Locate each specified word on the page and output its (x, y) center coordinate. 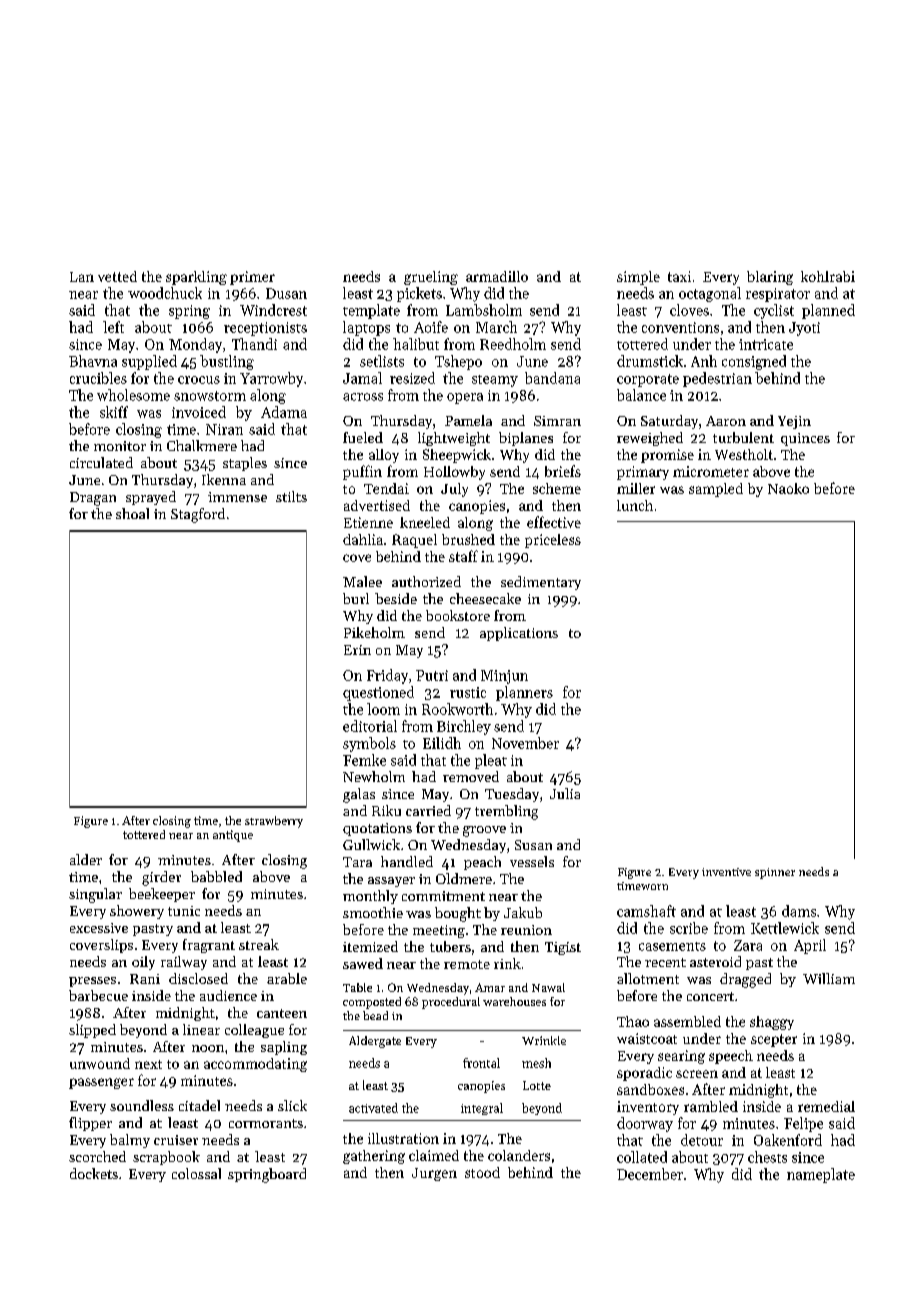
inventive (726, 872)
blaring (770, 278)
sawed (363, 963)
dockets (94, 1173)
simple (638, 278)
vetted (117, 276)
